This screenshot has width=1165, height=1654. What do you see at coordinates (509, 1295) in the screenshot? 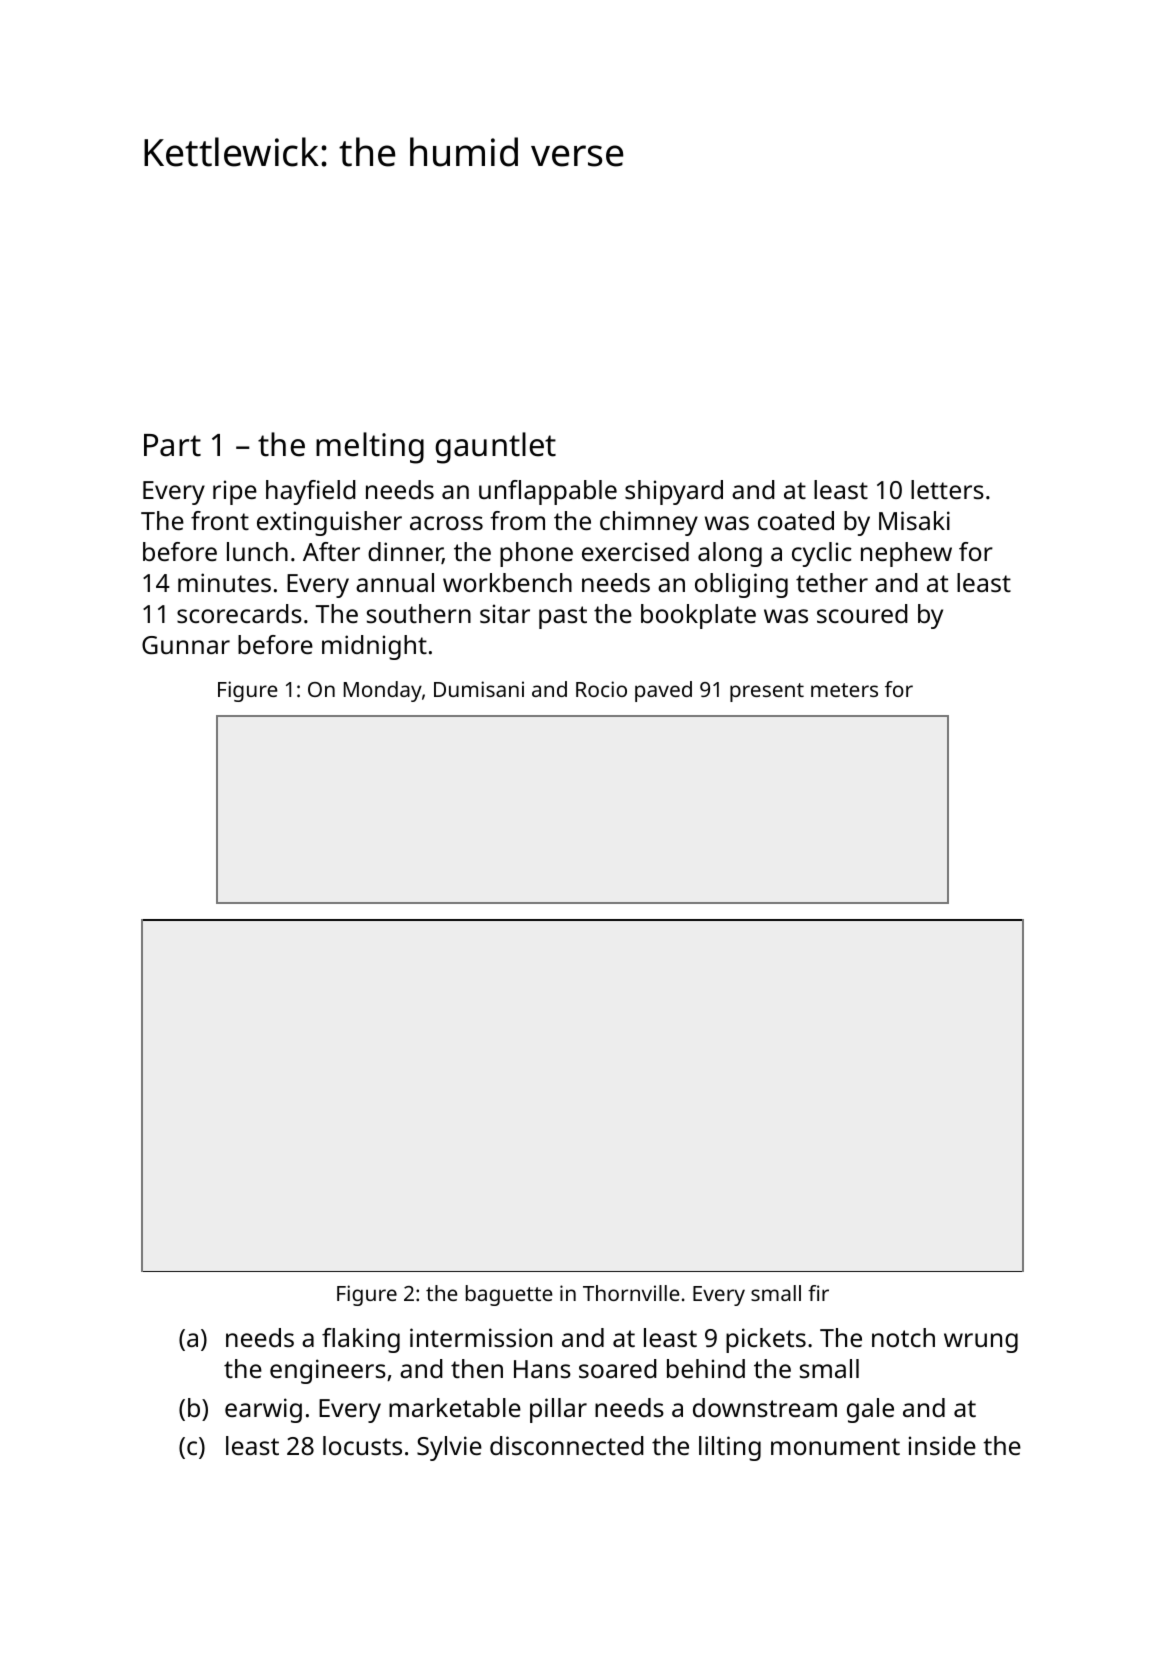
I see `baguette` at bounding box center [509, 1295].
